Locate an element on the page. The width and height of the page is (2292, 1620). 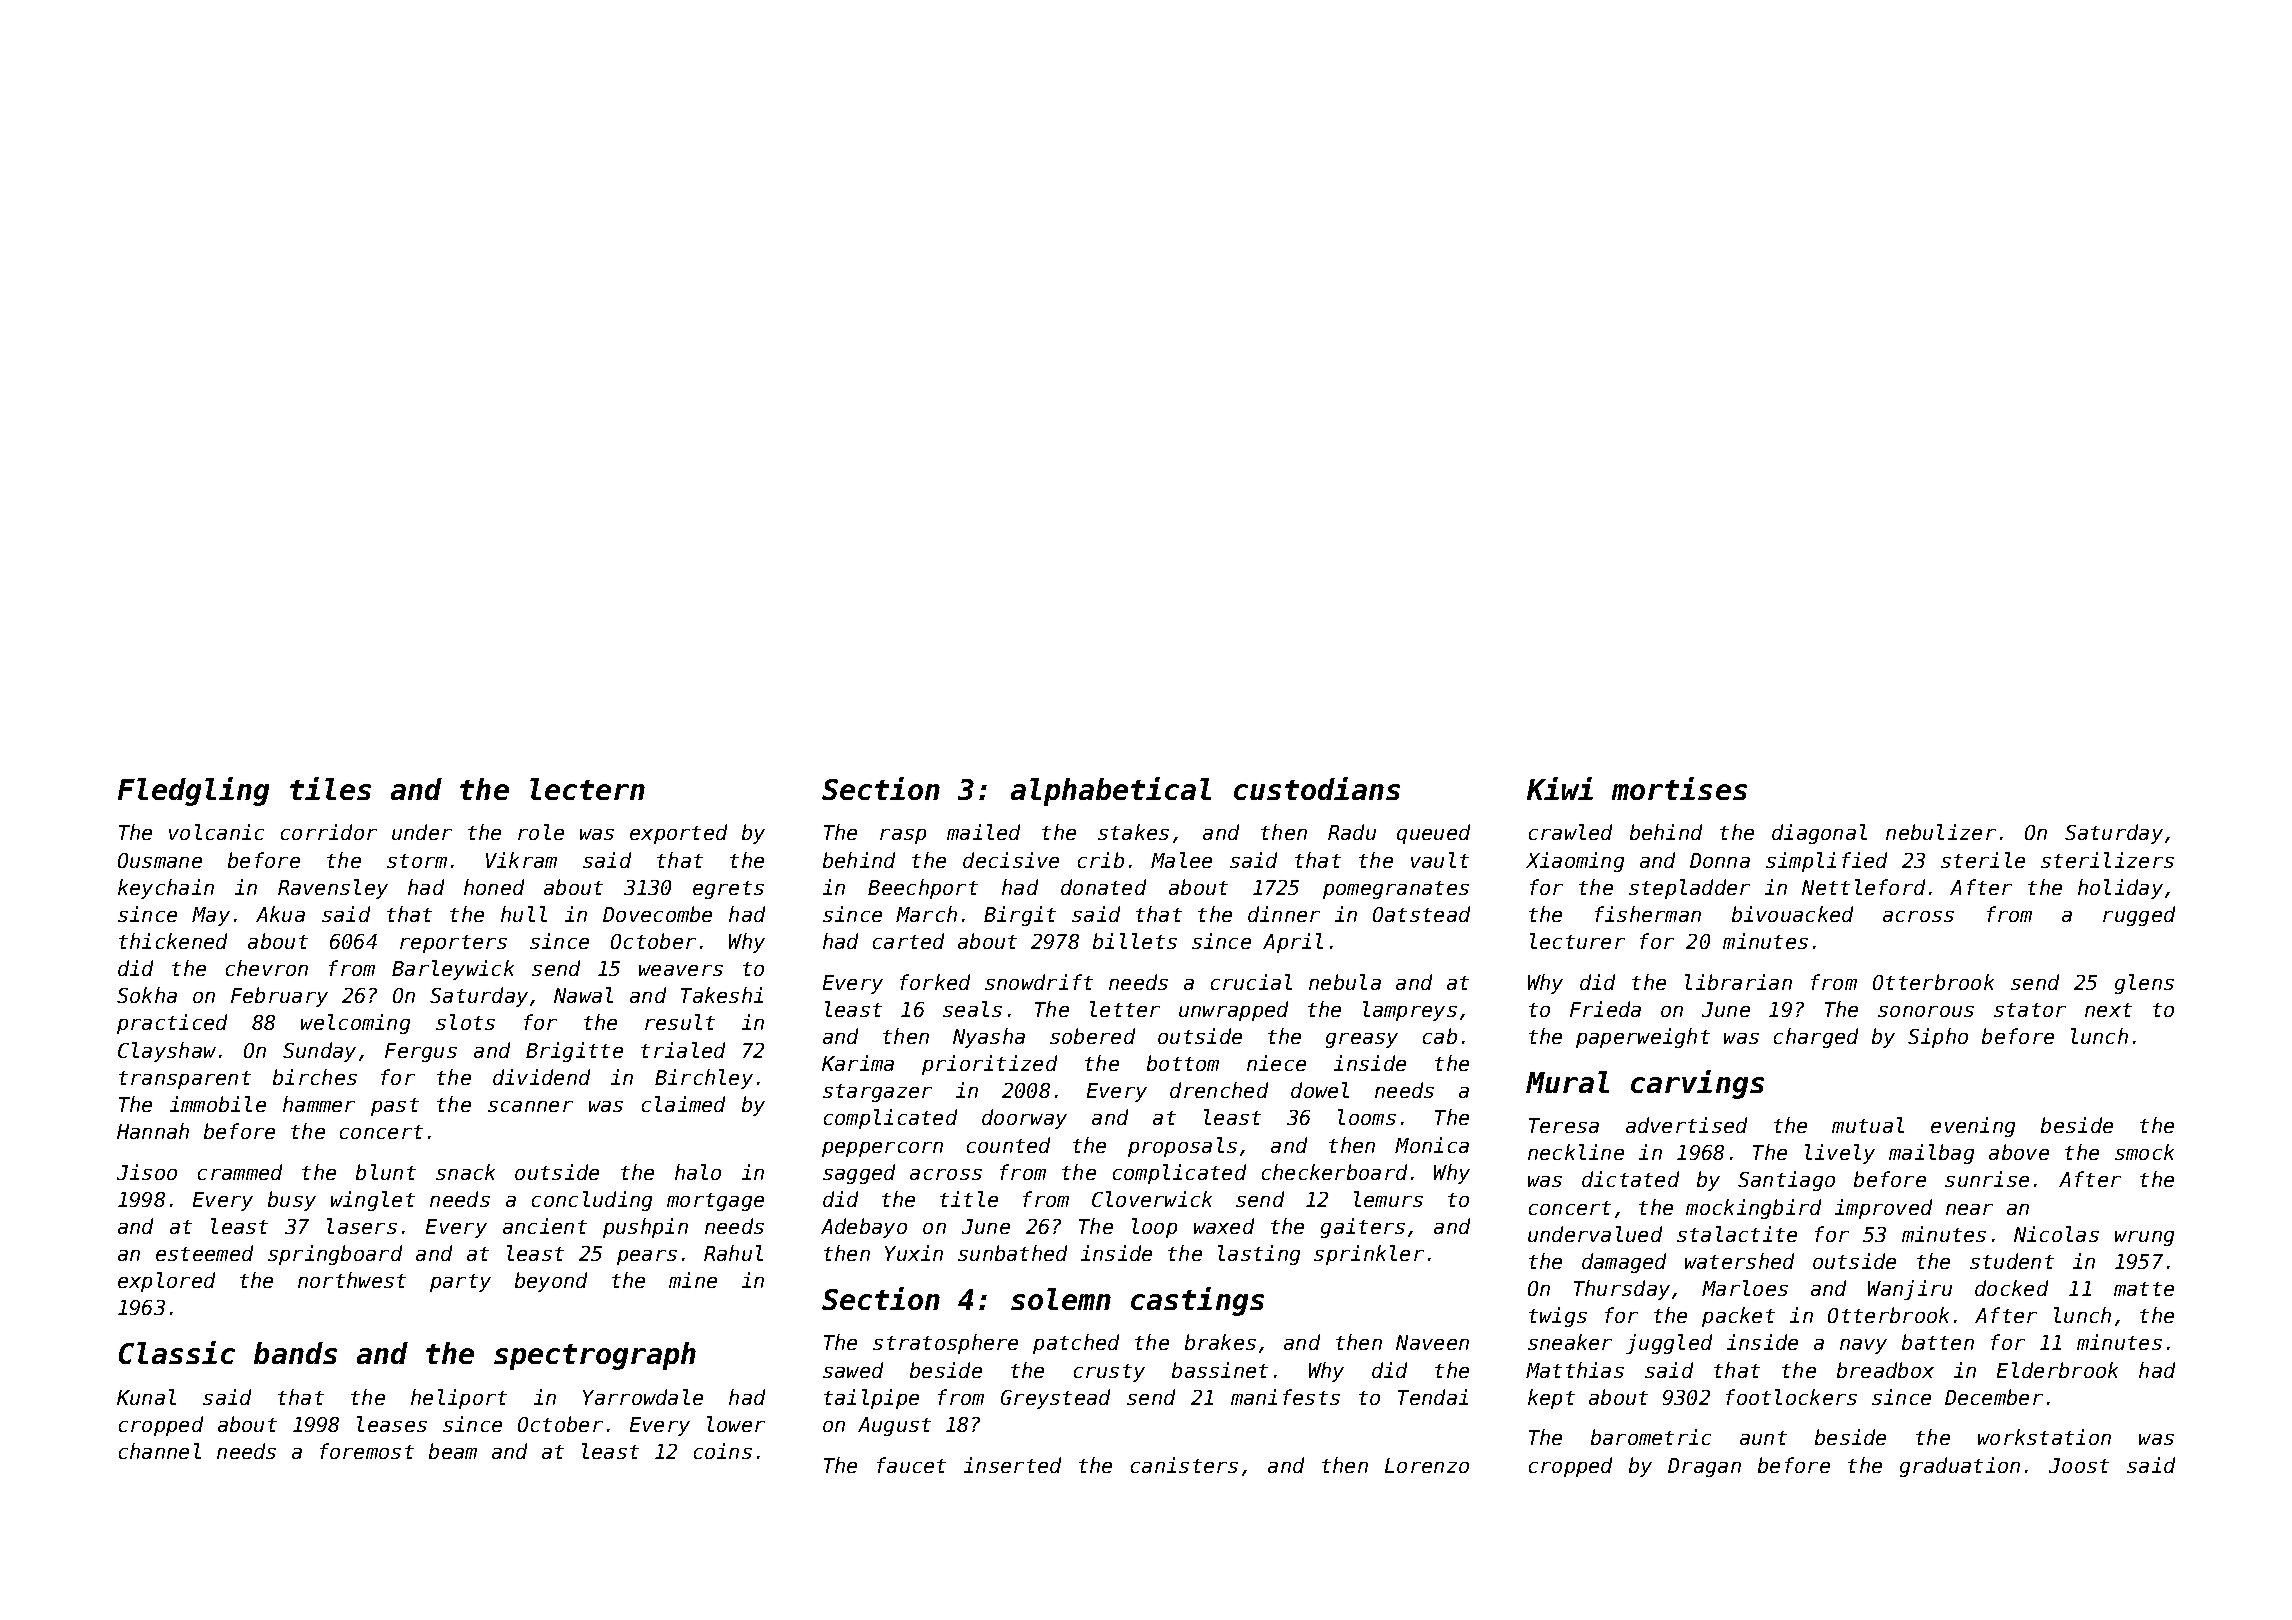
Sipho is located at coordinates (1938, 1038).
